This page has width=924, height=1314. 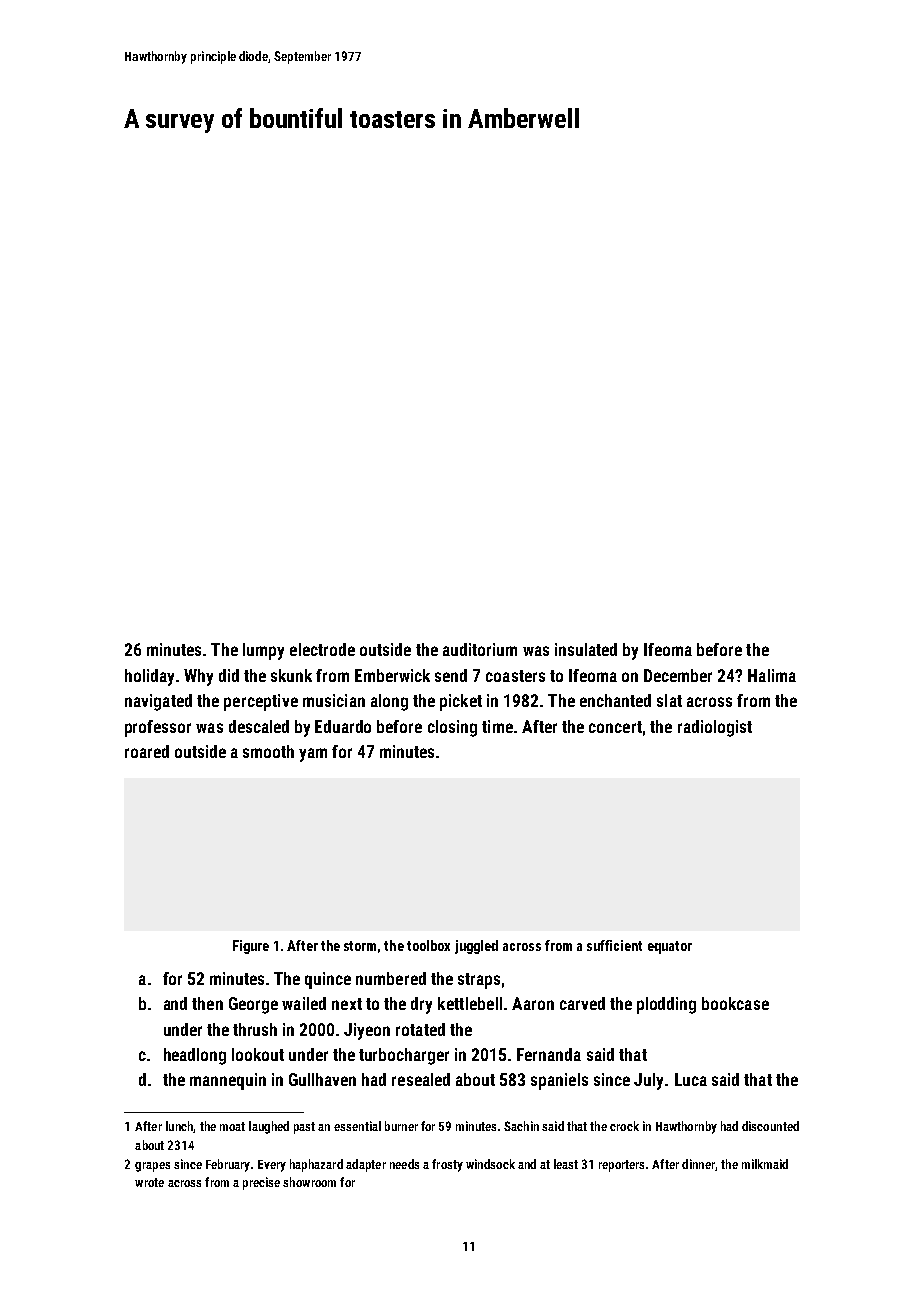 What do you see at coordinates (360, 946) in the page?
I see `storm` at bounding box center [360, 946].
